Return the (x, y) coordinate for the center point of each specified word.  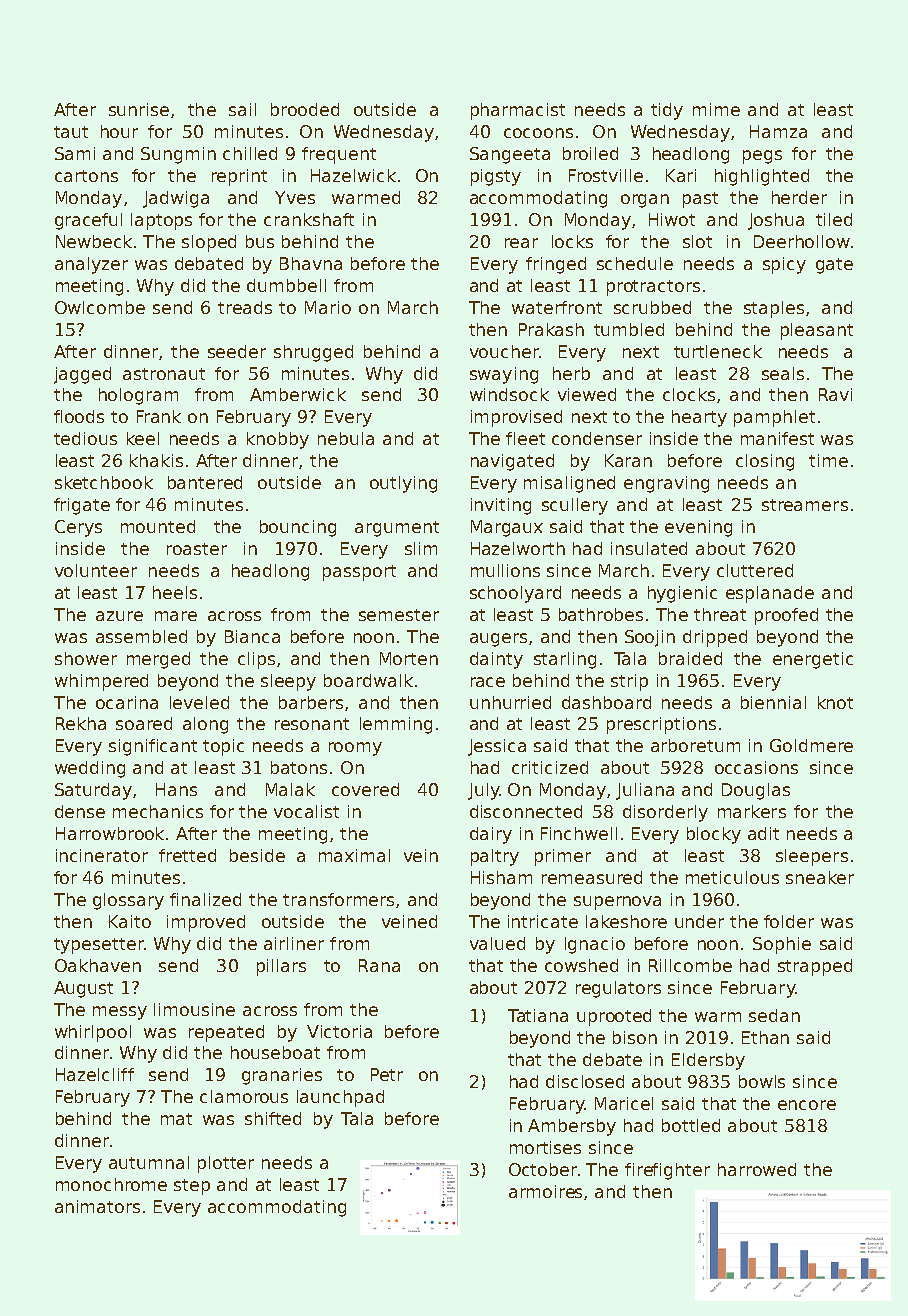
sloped (209, 243)
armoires (547, 1192)
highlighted (762, 177)
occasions (756, 767)
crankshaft (309, 219)
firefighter (667, 1171)
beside (257, 855)
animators (97, 1206)
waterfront (557, 307)
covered (365, 789)
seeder (237, 351)
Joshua (776, 221)
